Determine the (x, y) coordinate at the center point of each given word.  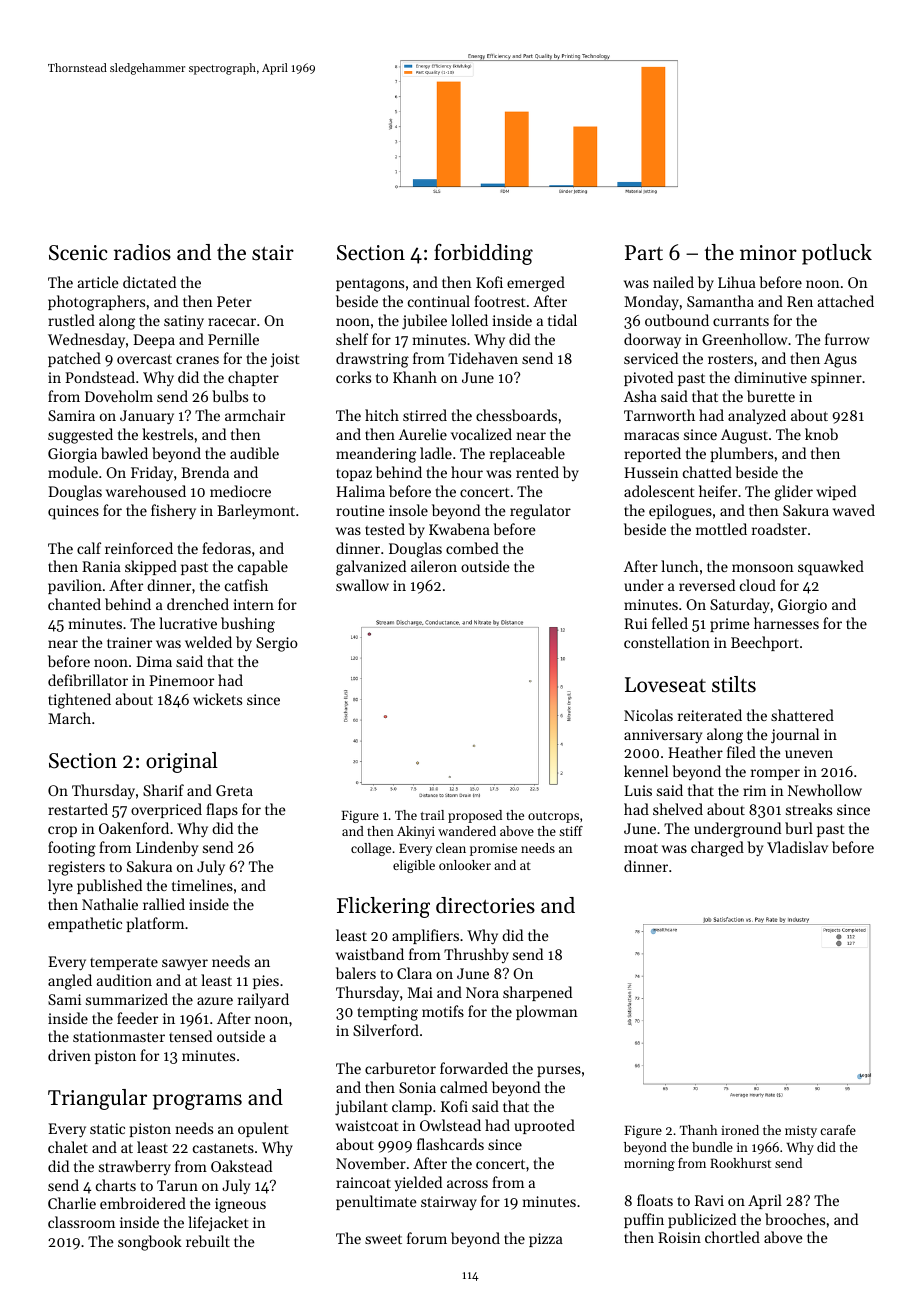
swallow (362, 585)
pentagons (370, 285)
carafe (838, 1130)
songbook (150, 1243)
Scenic (78, 253)
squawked (831, 568)
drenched (198, 604)
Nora (482, 992)
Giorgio (802, 606)
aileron (434, 566)
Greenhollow (744, 339)
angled (70, 982)
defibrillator (88, 680)
